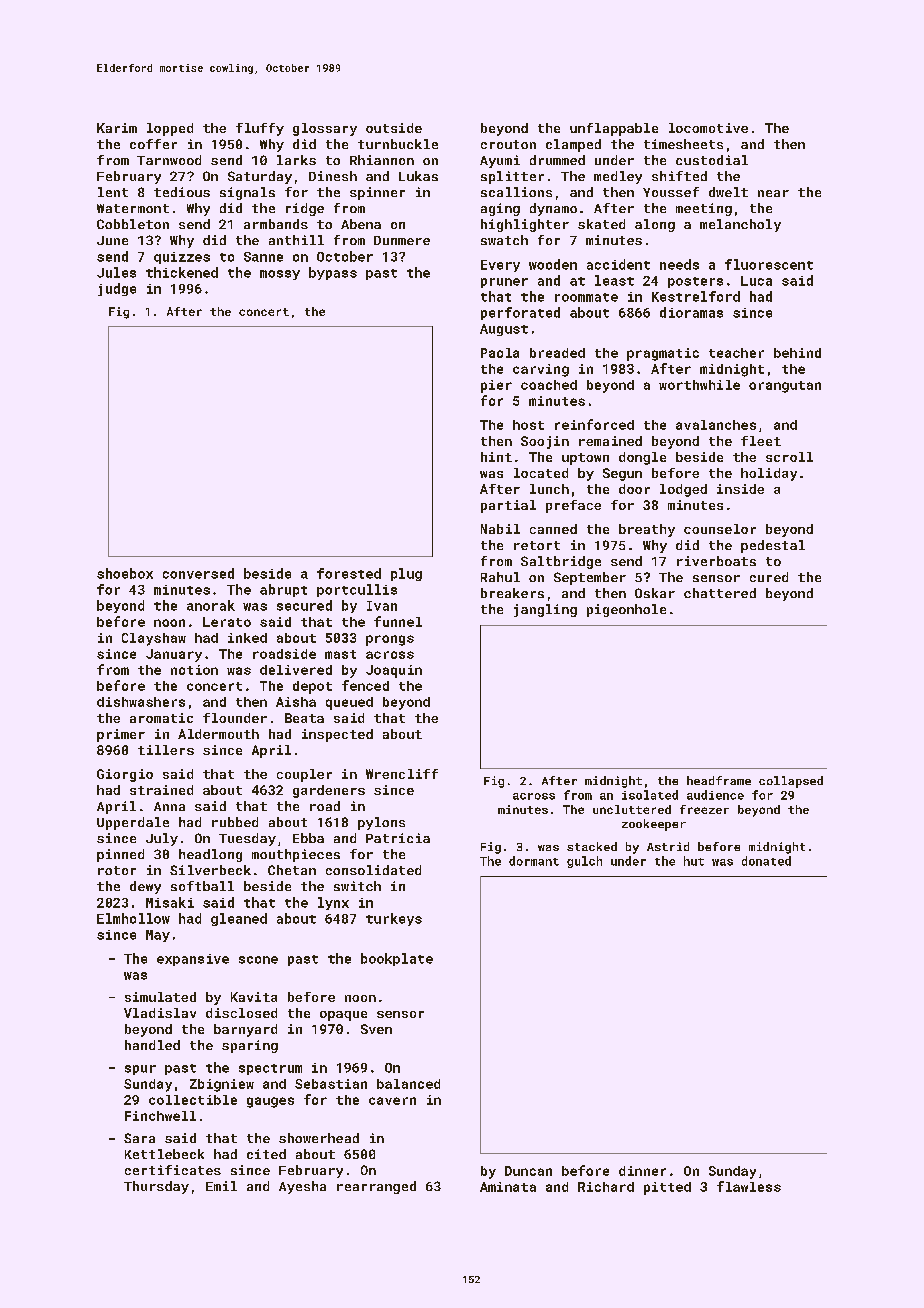 The image size is (924, 1308). What do you see at coordinates (528, 425) in the screenshot?
I see `host` at bounding box center [528, 425].
